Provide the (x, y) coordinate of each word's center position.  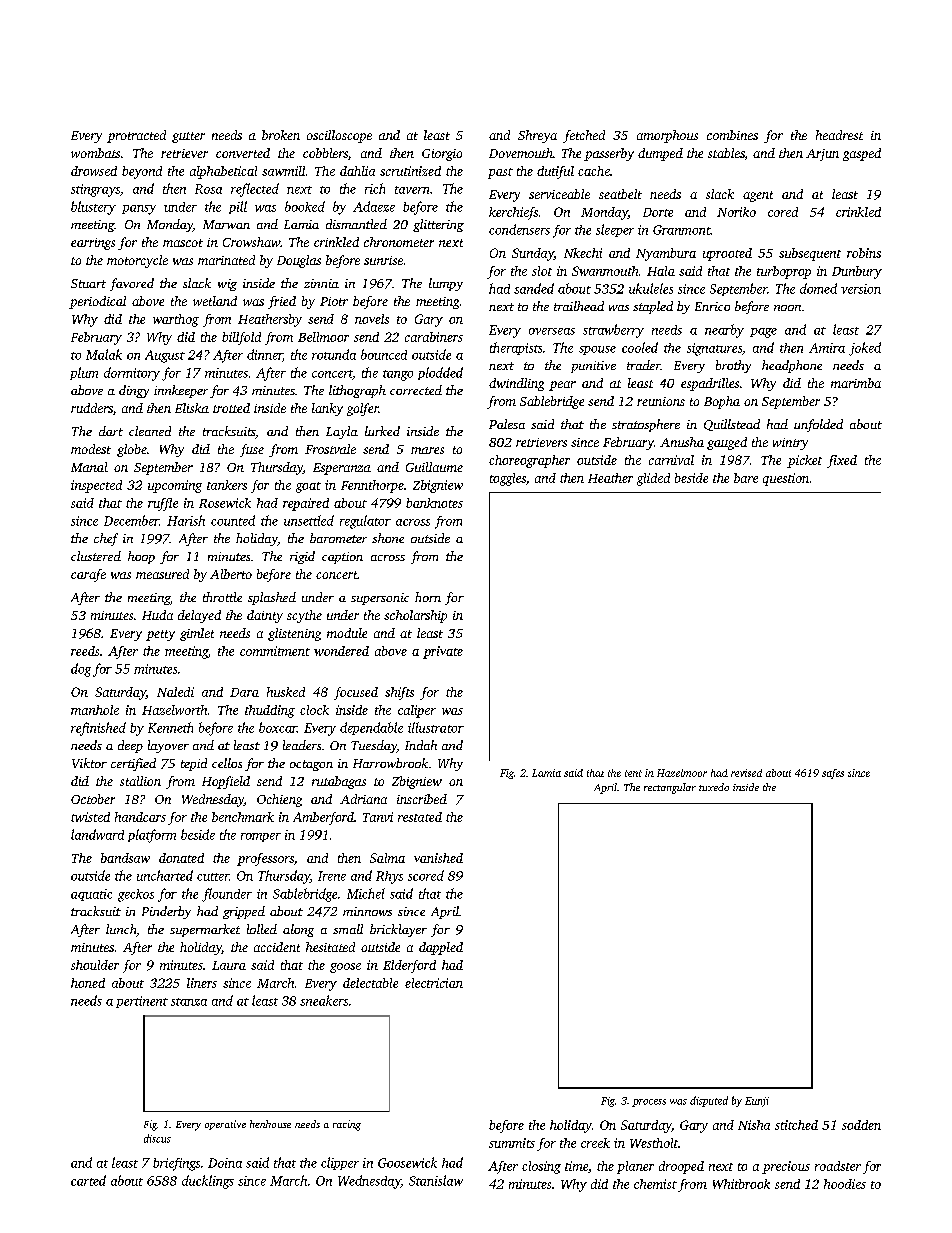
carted (88, 1180)
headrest (839, 135)
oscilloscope (339, 136)
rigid (302, 557)
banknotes (434, 503)
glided (653, 479)
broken (281, 135)
